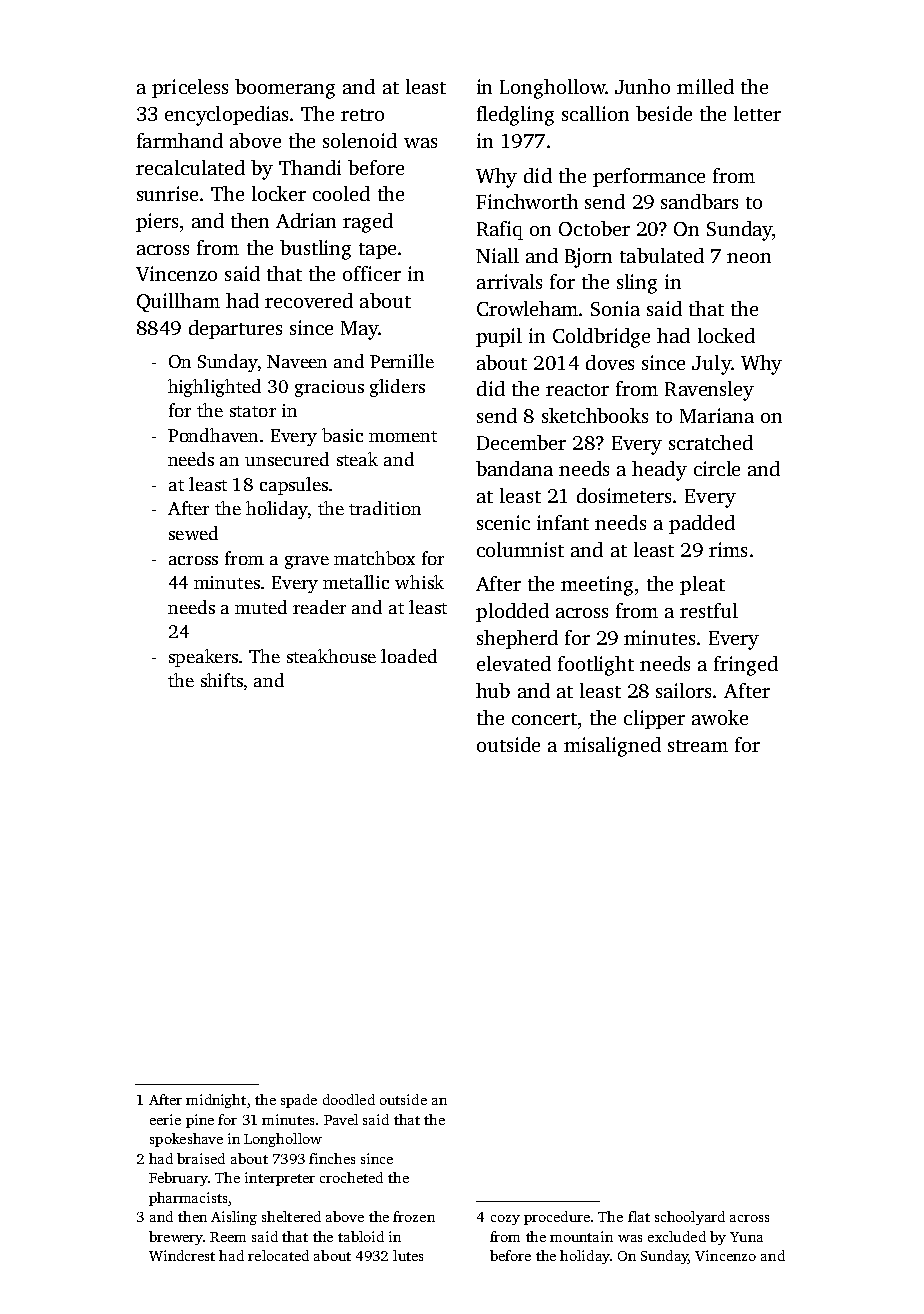 This screenshot has height=1314, width=924. I want to click on bandana, so click(514, 468).
